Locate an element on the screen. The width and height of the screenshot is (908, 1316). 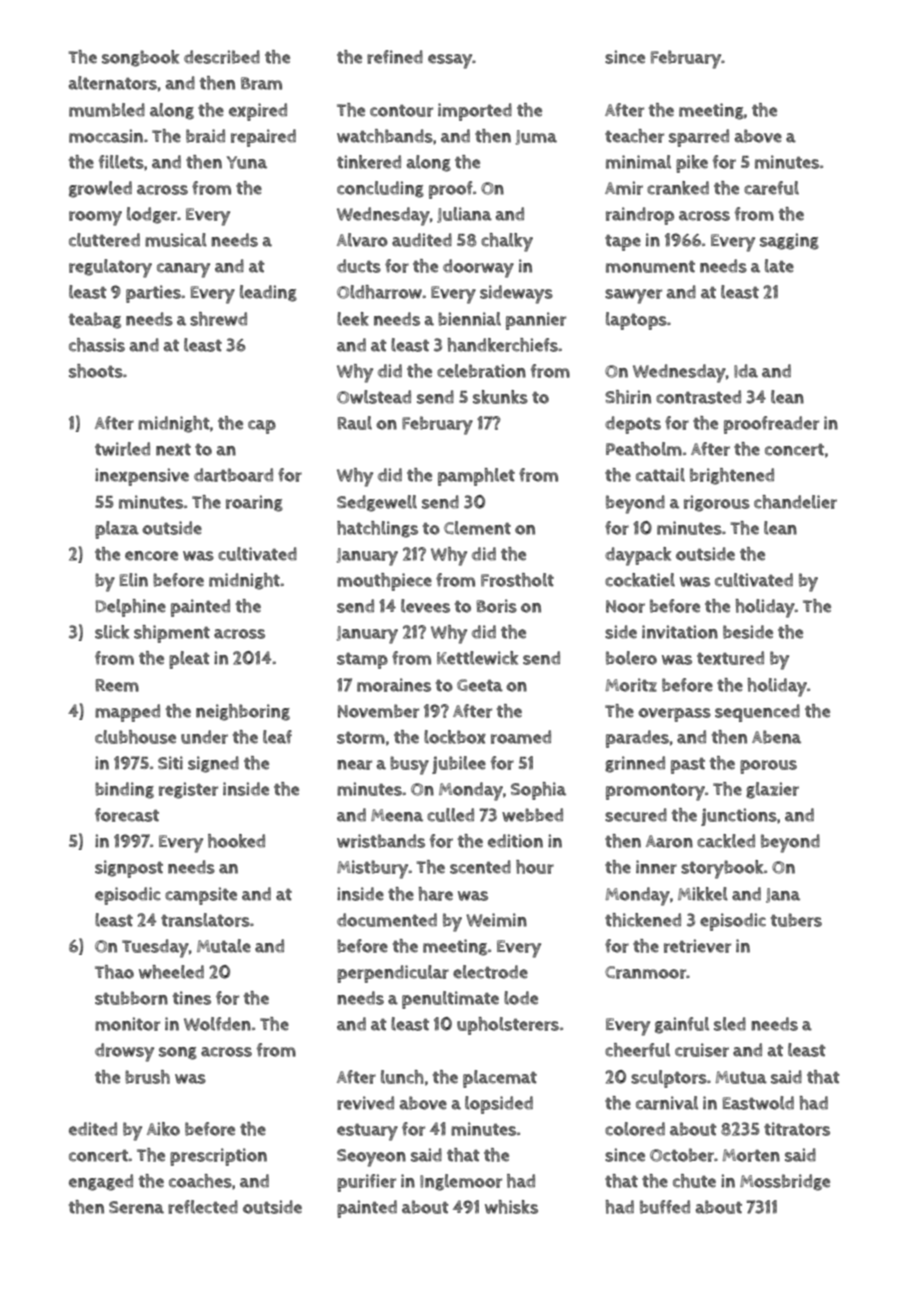
buffed is located at coordinates (665, 1207).
